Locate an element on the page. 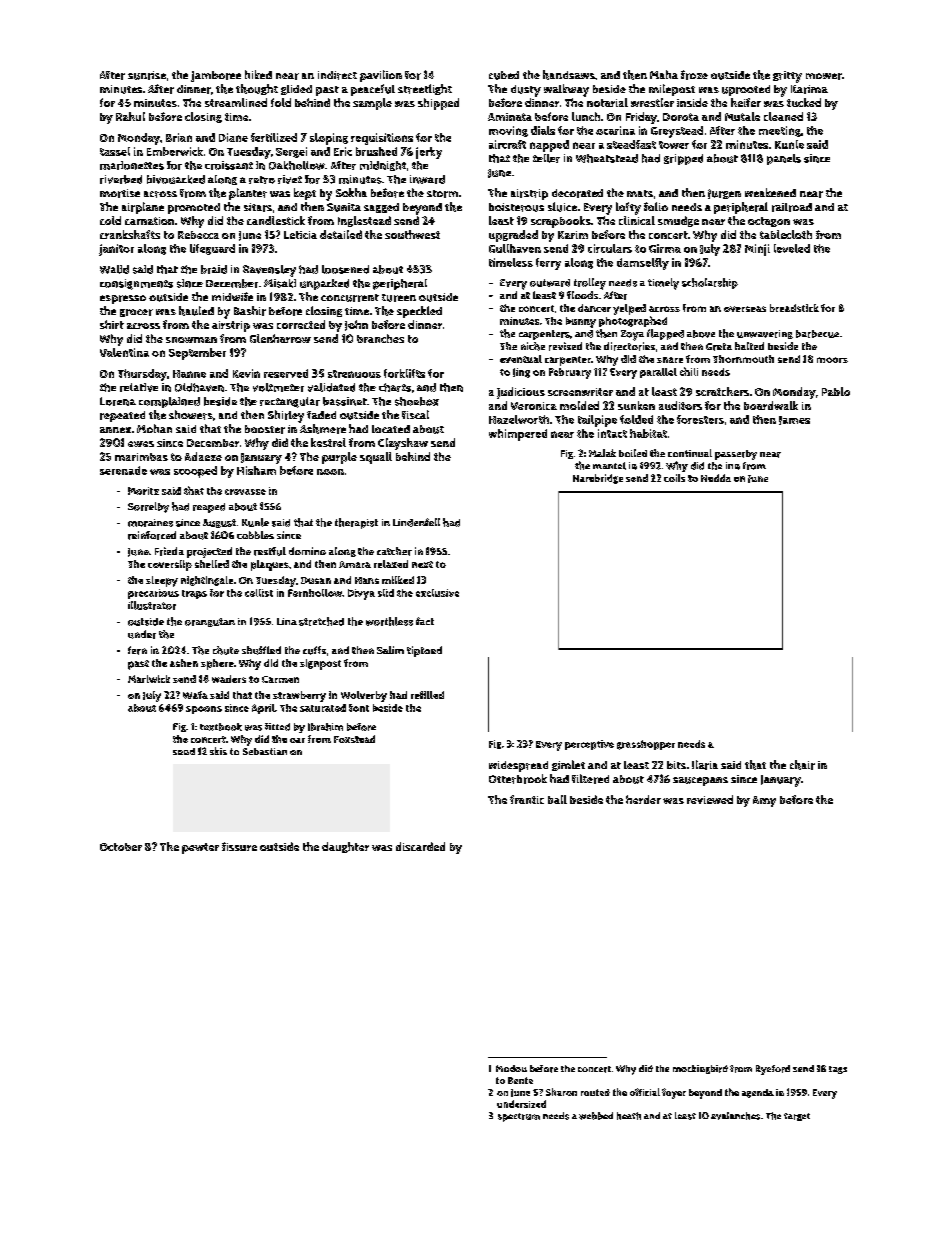 The height and width of the image is (1233, 952). catcher is located at coordinates (394, 551).
